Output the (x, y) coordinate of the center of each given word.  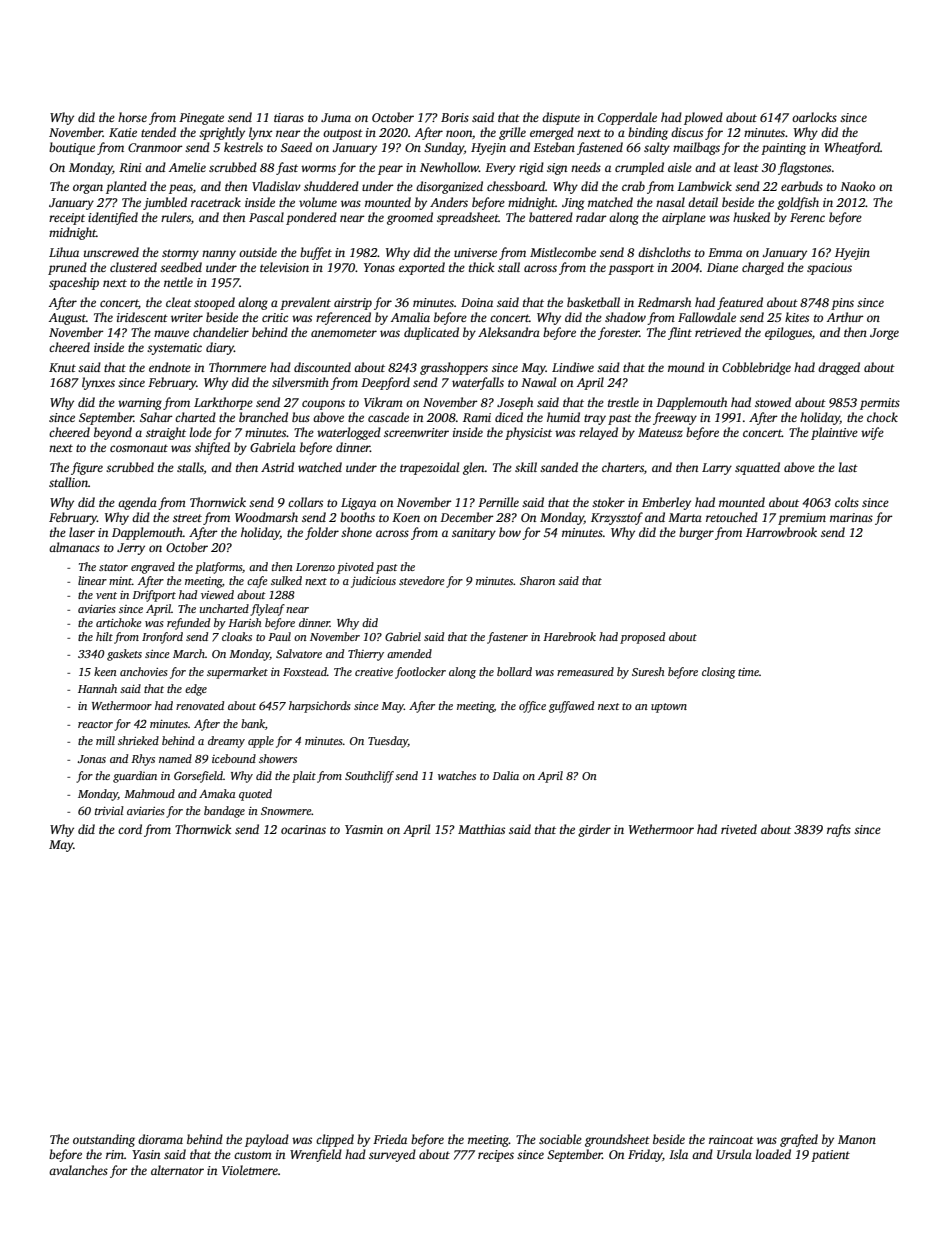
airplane (684, 218)
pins (842, 304)
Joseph (515, 403)
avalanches (78, 1170)
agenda (137, 503)
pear (390, 170)
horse (132, 117)
